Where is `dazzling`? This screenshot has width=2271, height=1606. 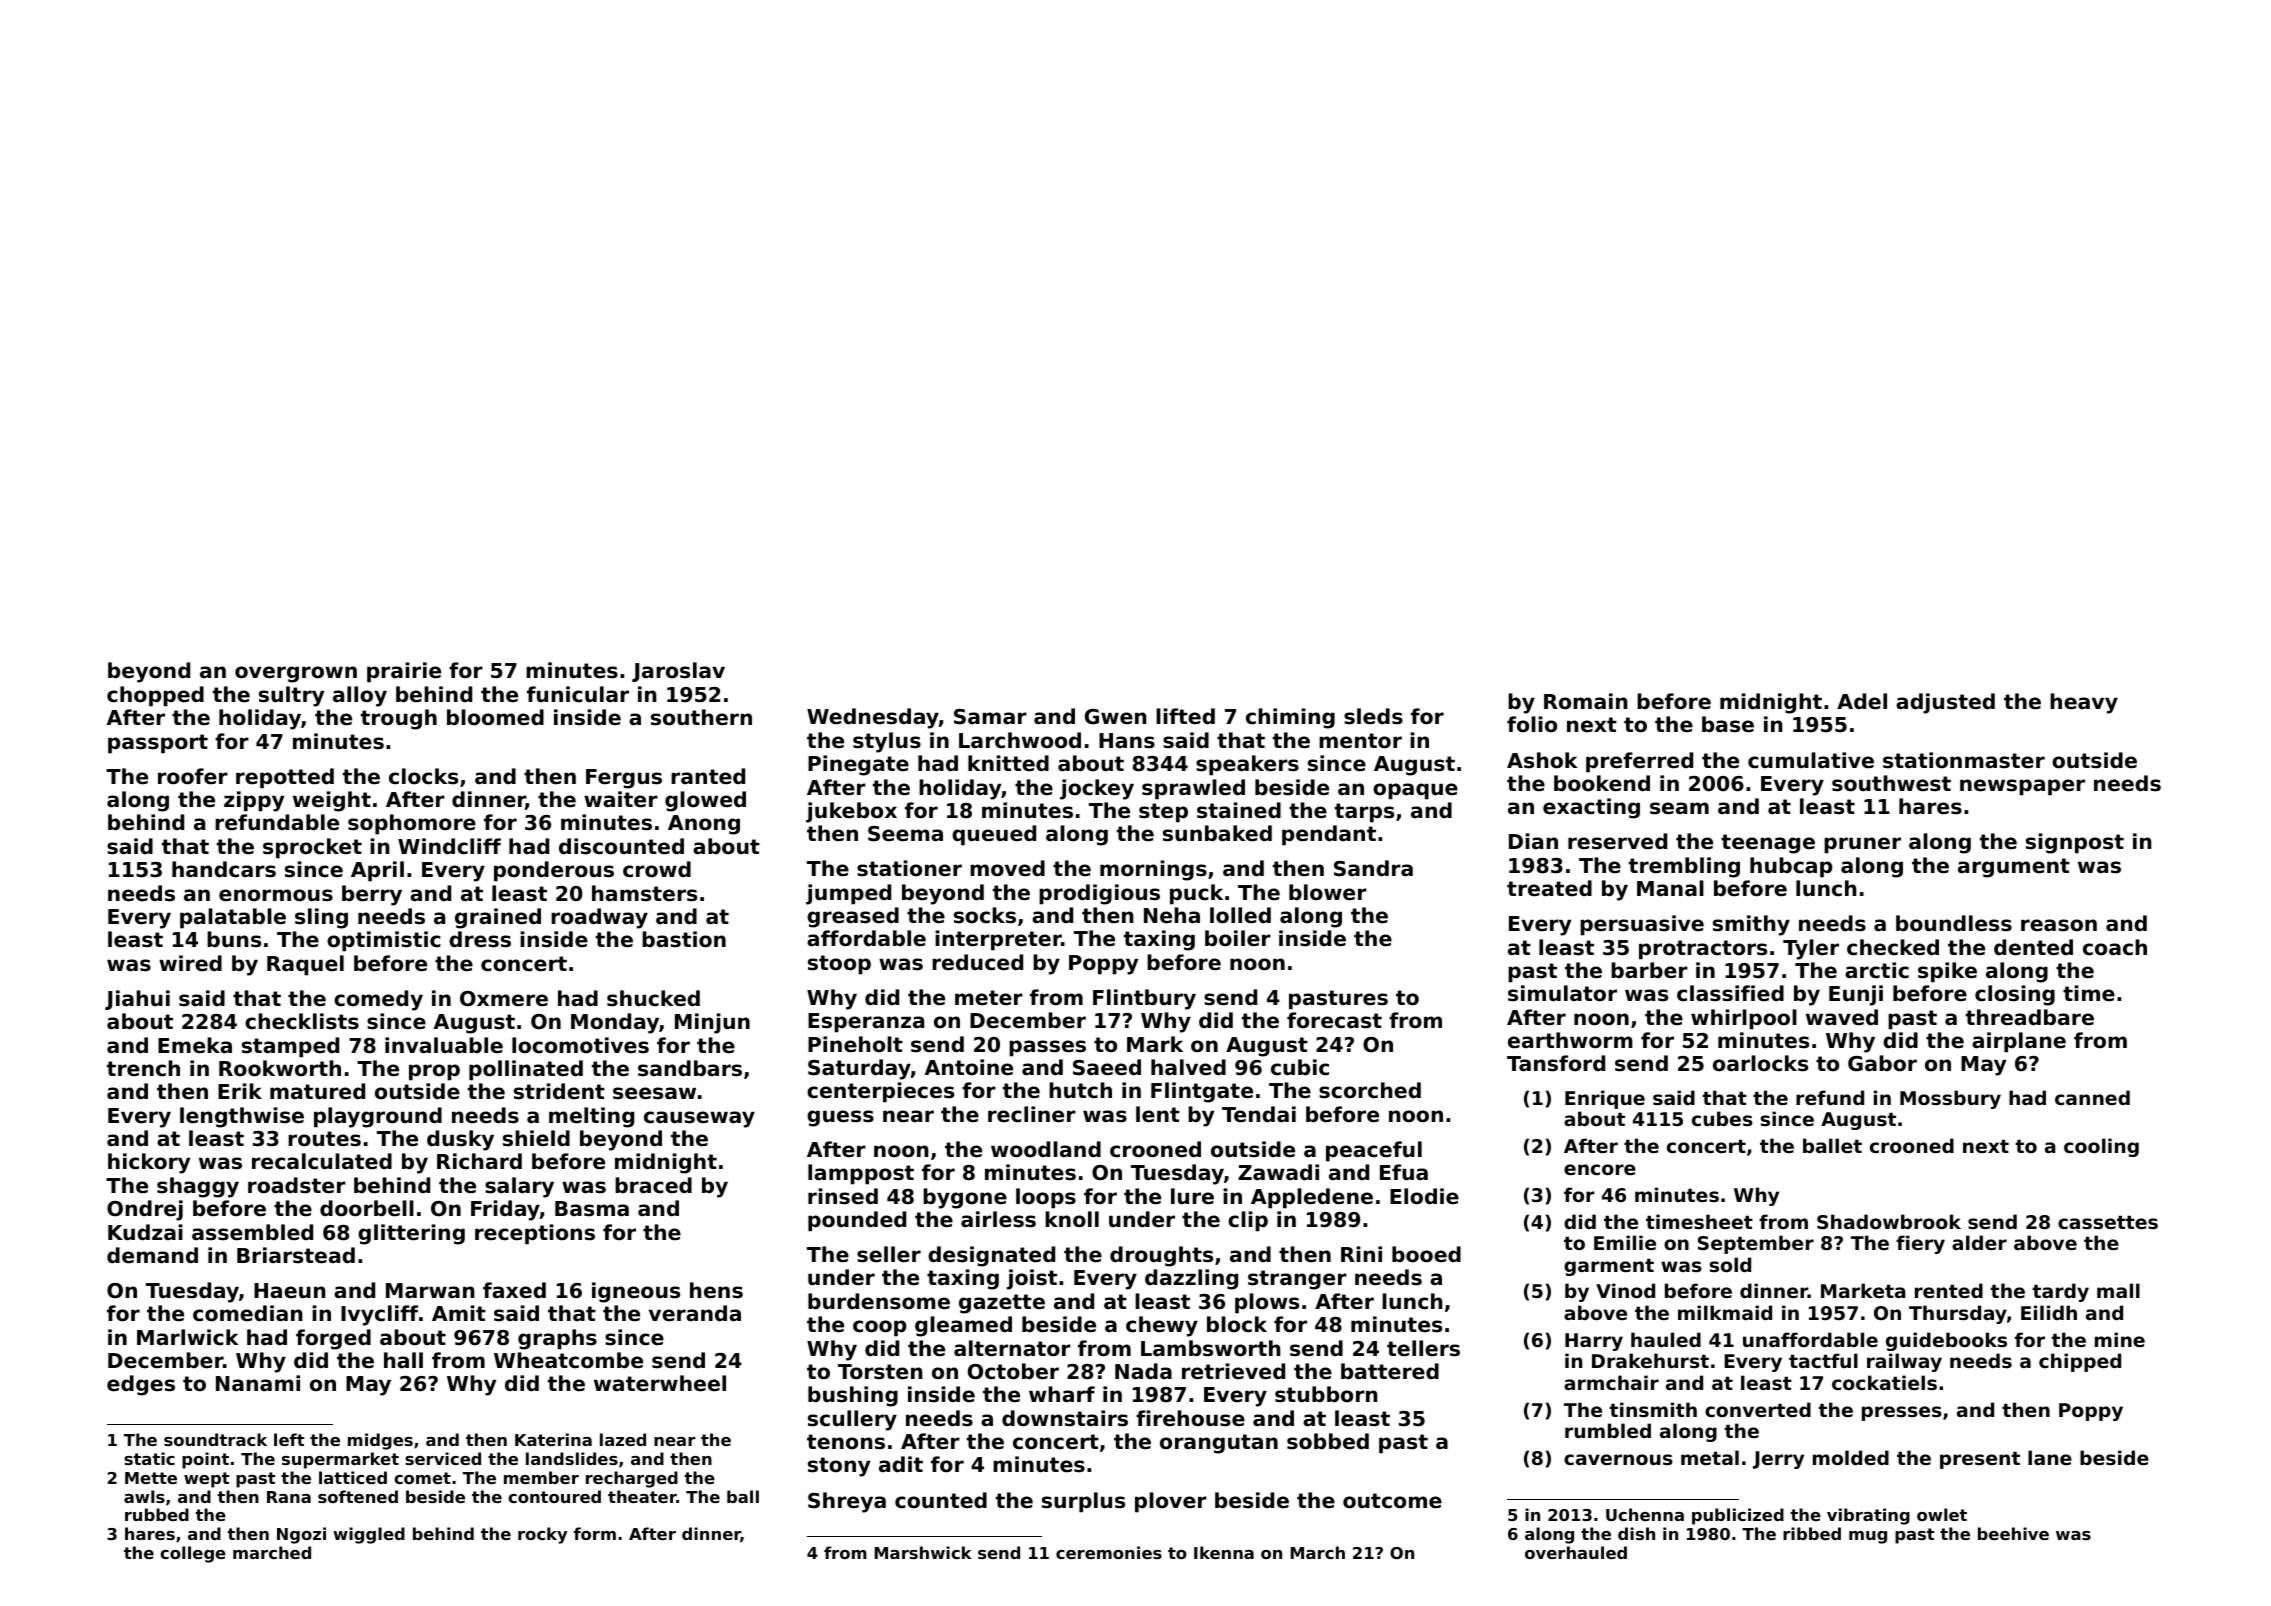 dazzling is located at coordinates (1191, 1279).
